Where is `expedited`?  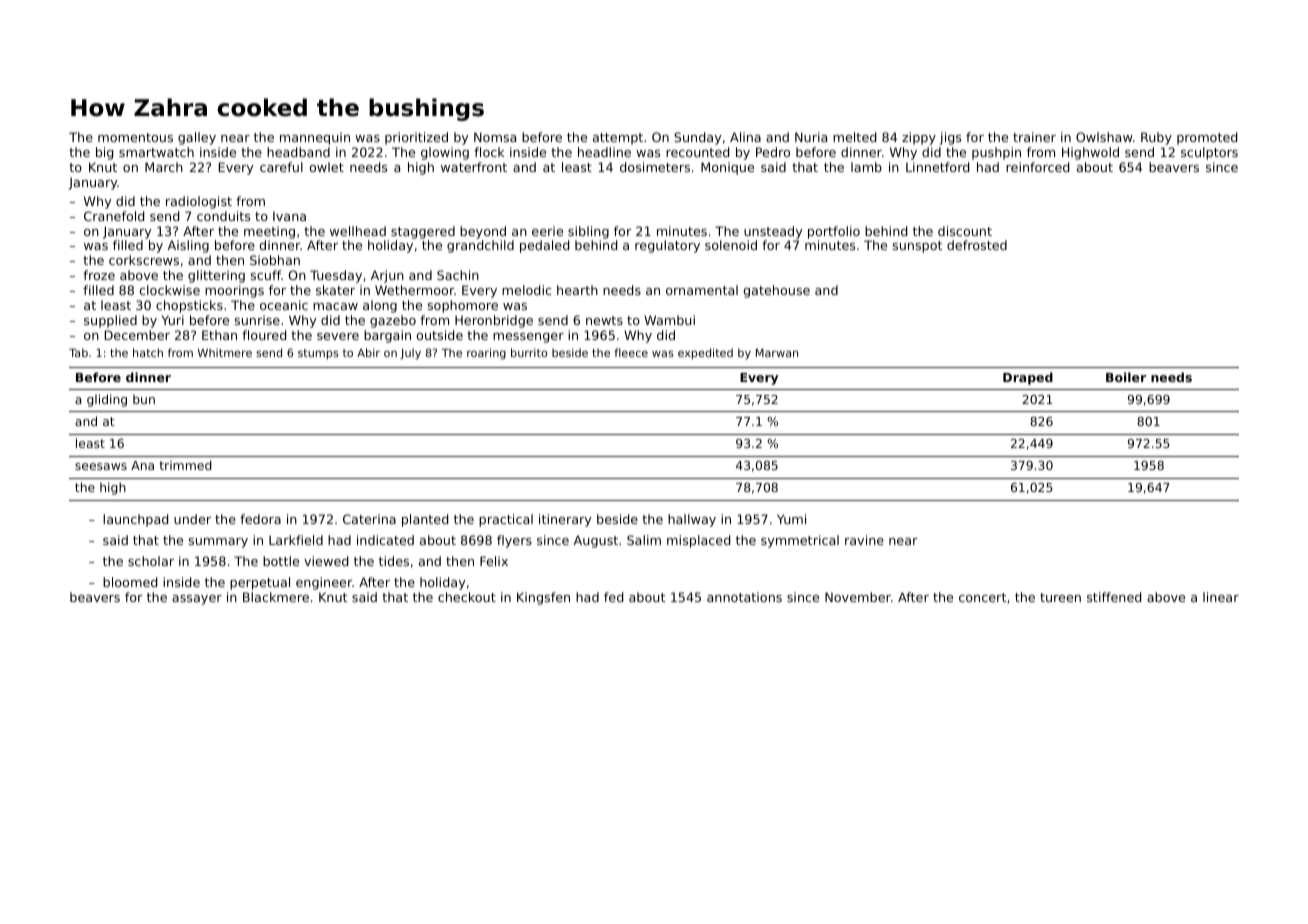 expedited is located at coordinates (705, 354).
